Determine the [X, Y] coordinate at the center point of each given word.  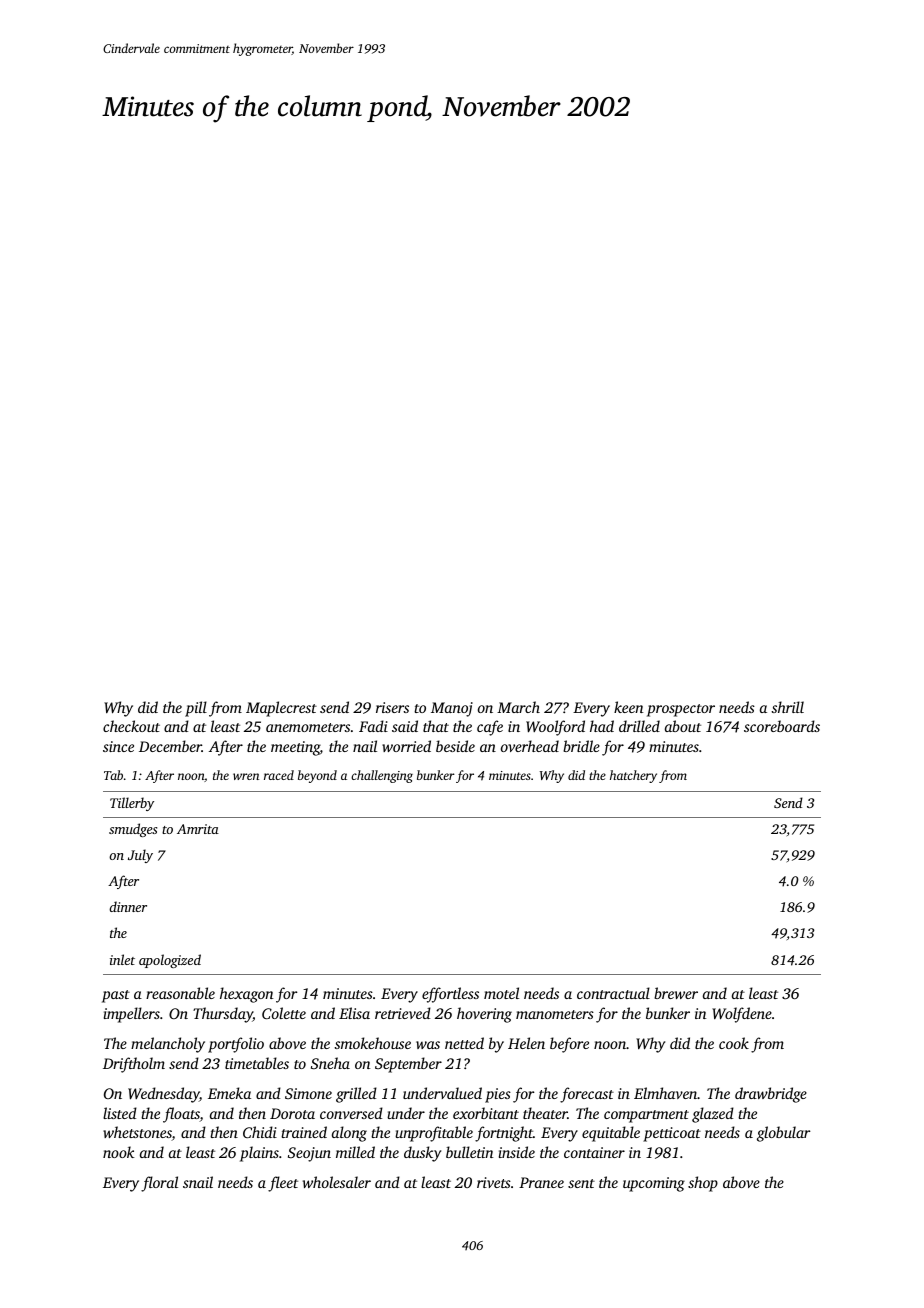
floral [159, 1184]
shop [703, 1184]
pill [196, 709]
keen [628, 707]
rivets [494, 1182]
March [518, 707]
